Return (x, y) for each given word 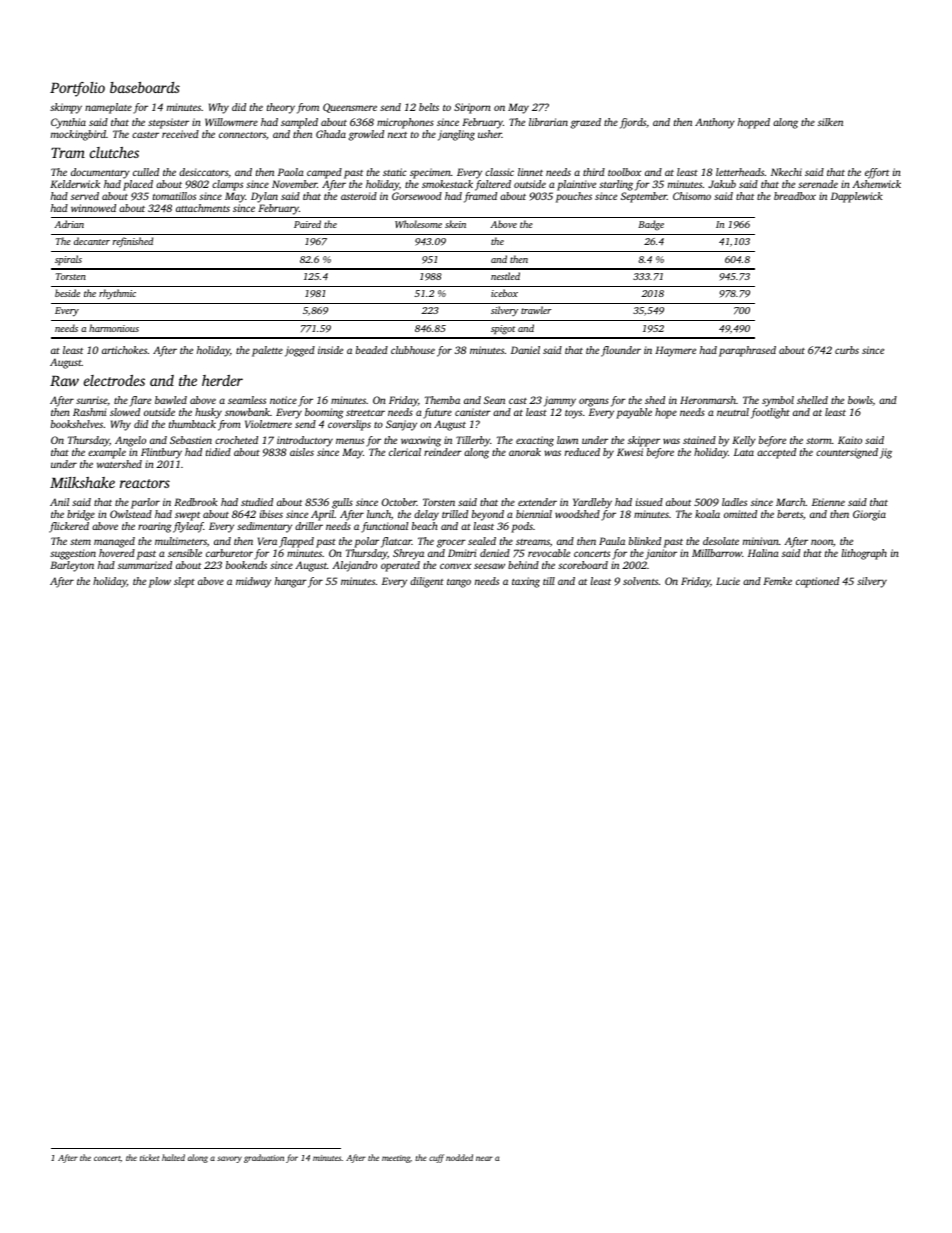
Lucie (728, 581)
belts (429, 107)
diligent (427, 582)
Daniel (525, 350)
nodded (459, 1157)
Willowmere (231, 122)
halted (173, 1157)
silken (830, 122)
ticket (149, 1157)
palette (267, 351)
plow (160, 582)
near (484, 1158)
